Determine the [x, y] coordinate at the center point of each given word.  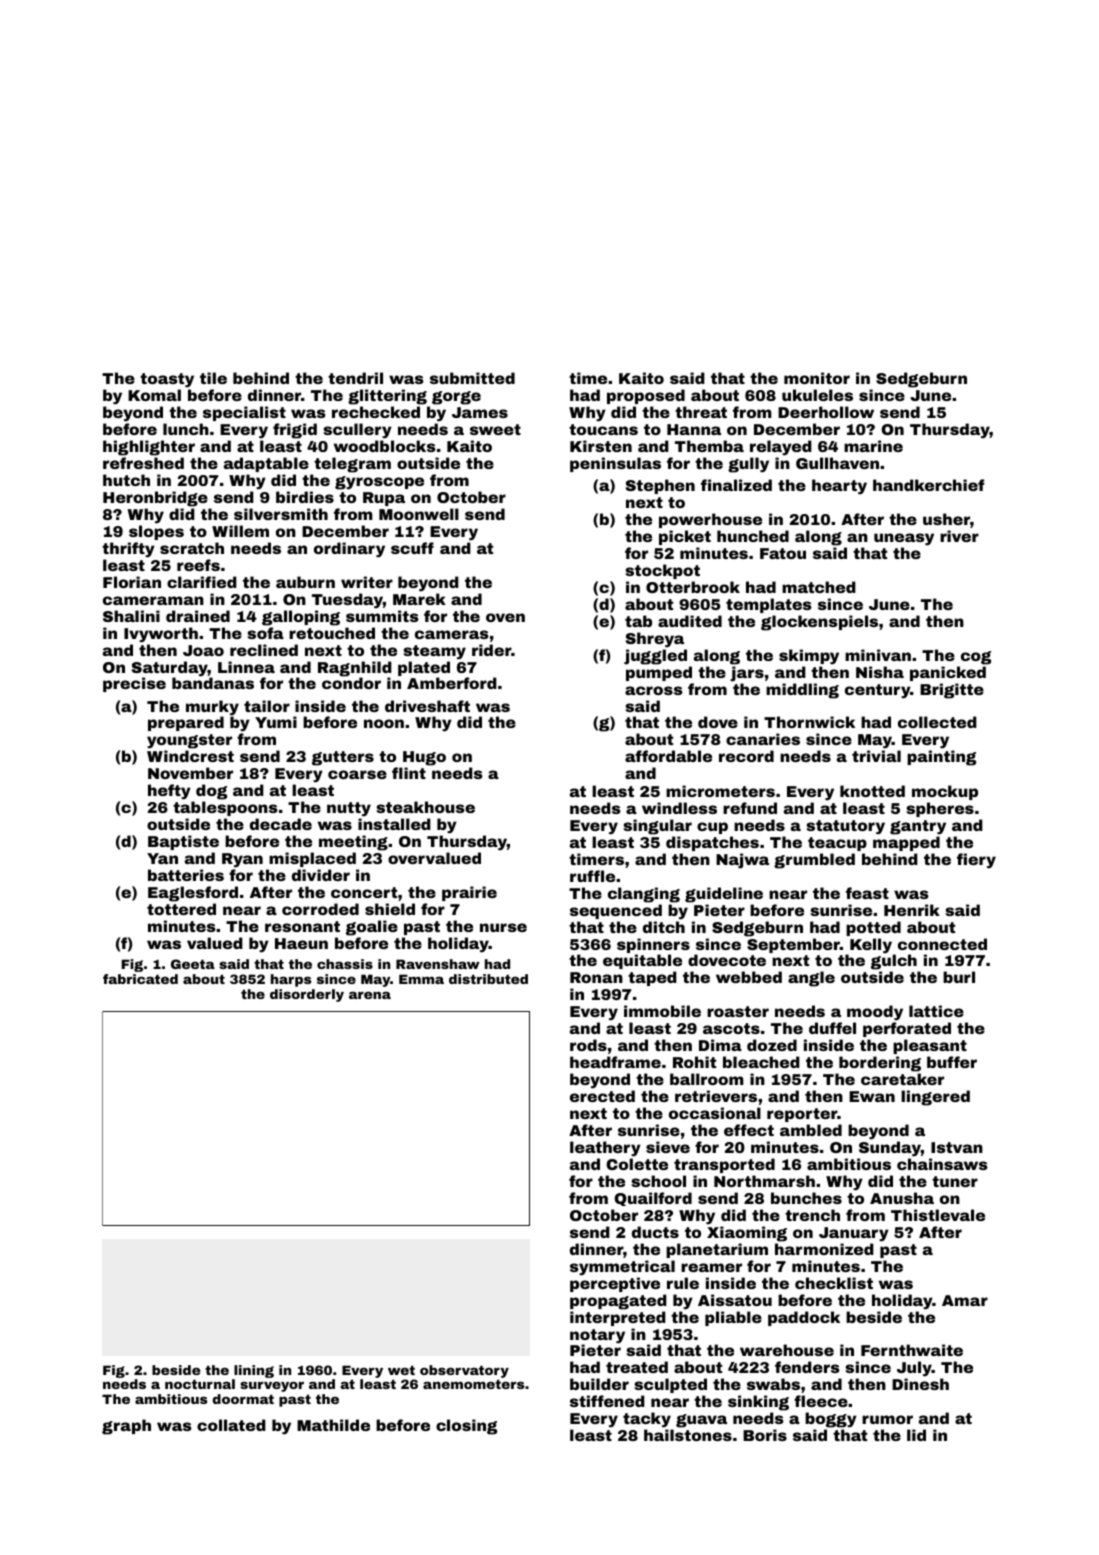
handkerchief [929, 485]
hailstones [688, 1435]
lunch [186, 429]
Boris [765, 1435]
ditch [664, 927]
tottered [181, 909]
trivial [876, 756]
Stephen [660, 486]
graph [126, 1427]
